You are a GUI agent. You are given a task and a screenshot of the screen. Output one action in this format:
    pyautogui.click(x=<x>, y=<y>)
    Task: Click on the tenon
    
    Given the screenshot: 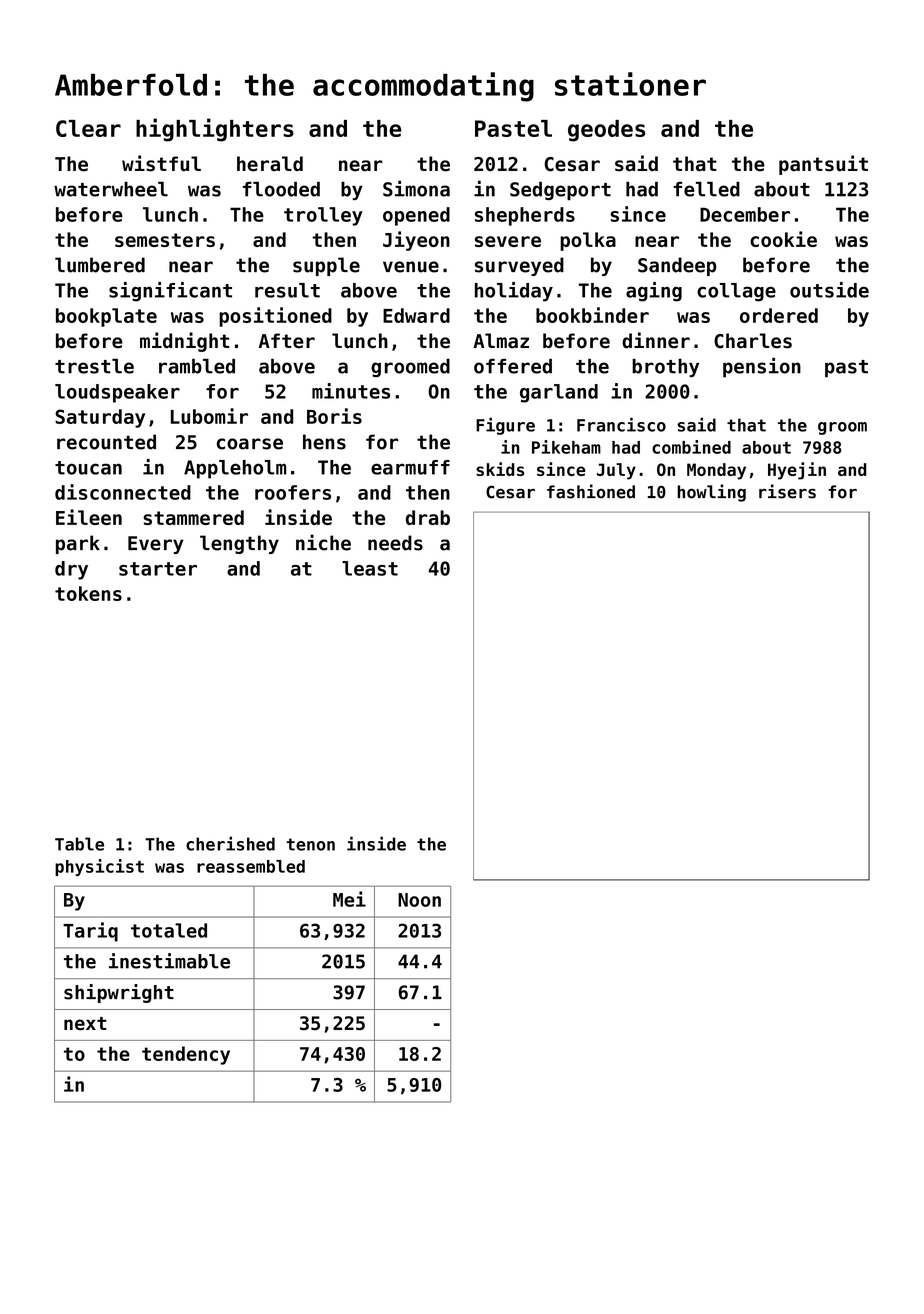 What is the action you would take?
    pyautogui.click(x=310, y=844)
